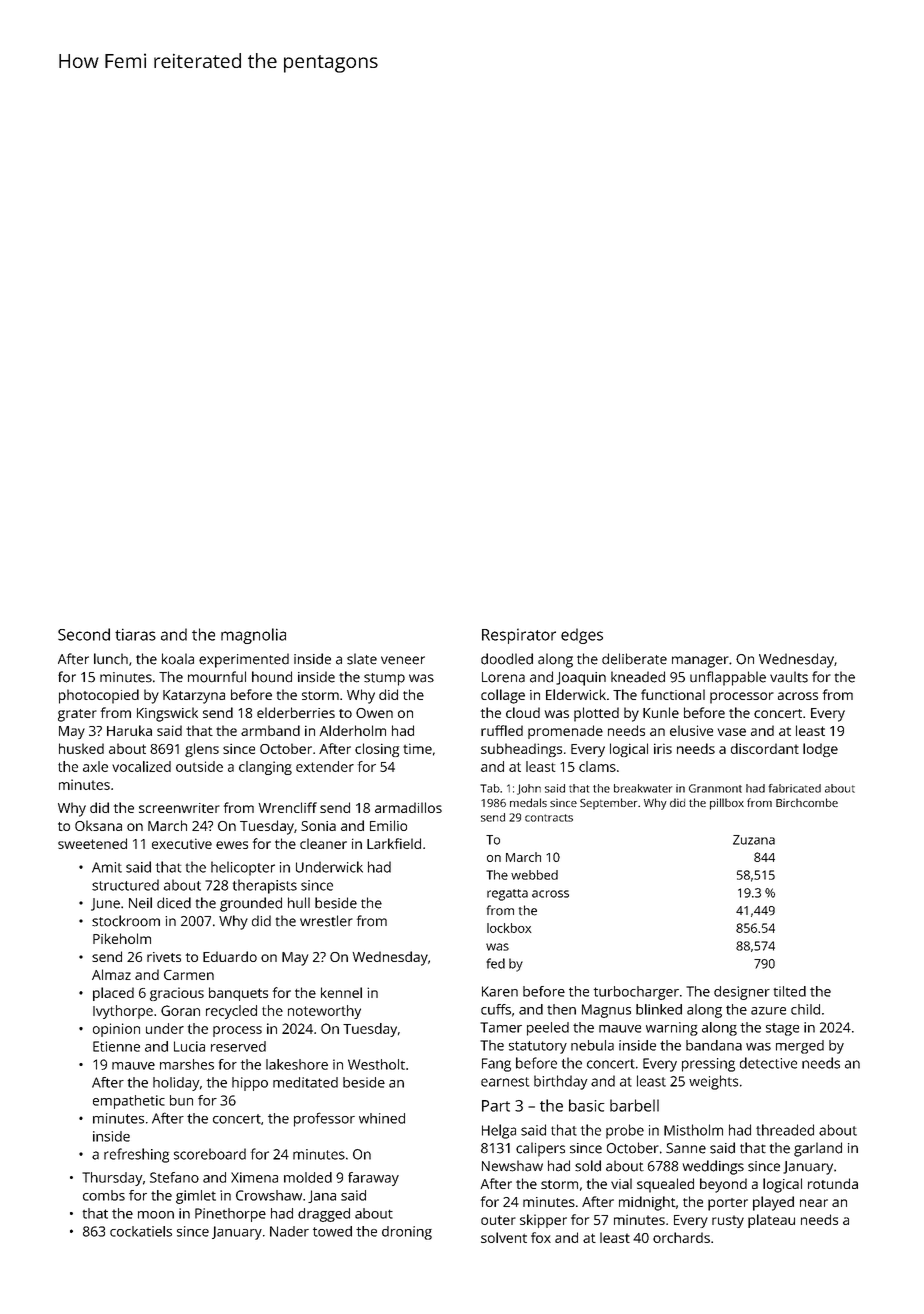  I want to click on helicopter, so click(243, 868).
